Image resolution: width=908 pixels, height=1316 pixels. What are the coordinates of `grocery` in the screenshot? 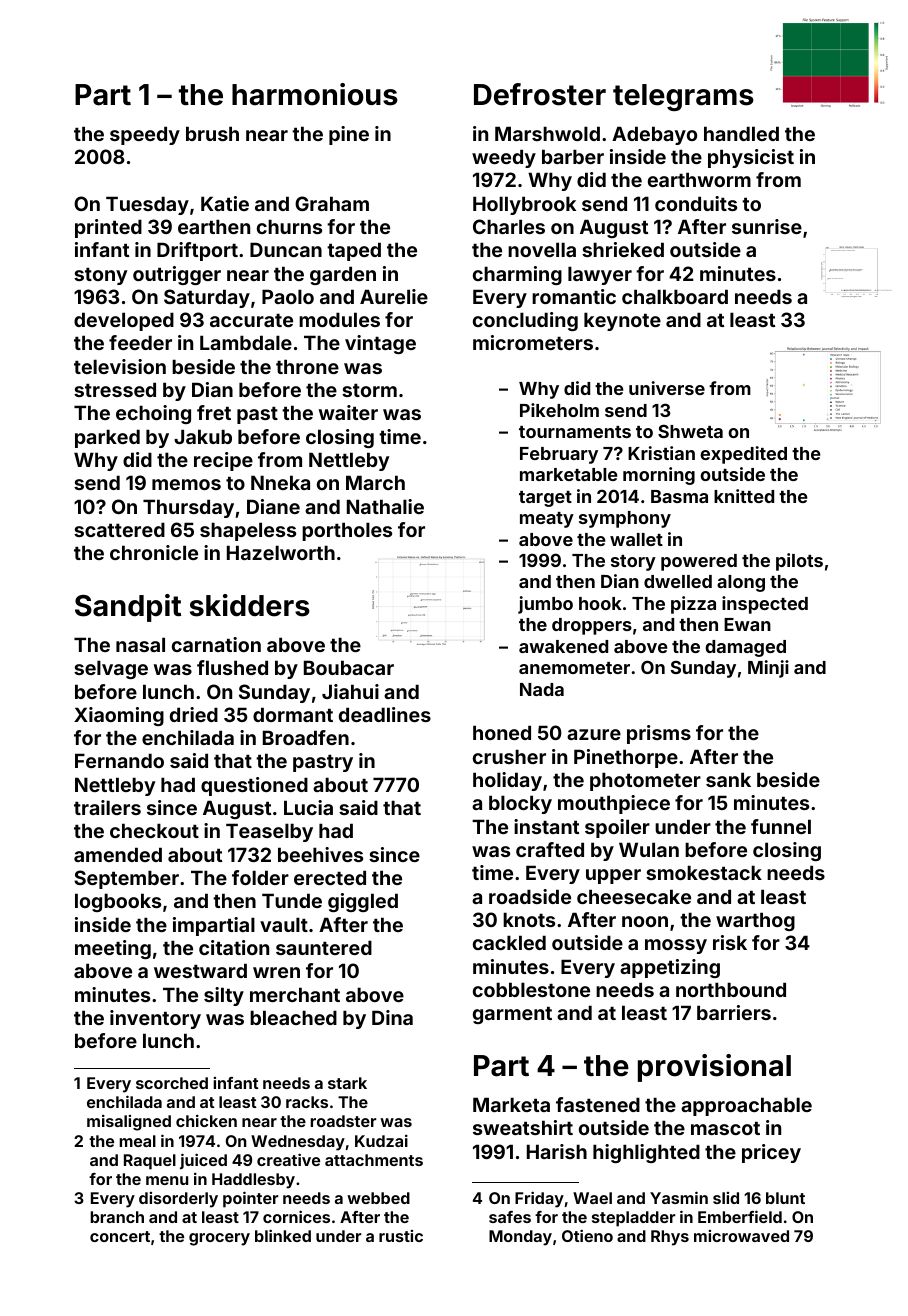 It's located at (219, 1239).
